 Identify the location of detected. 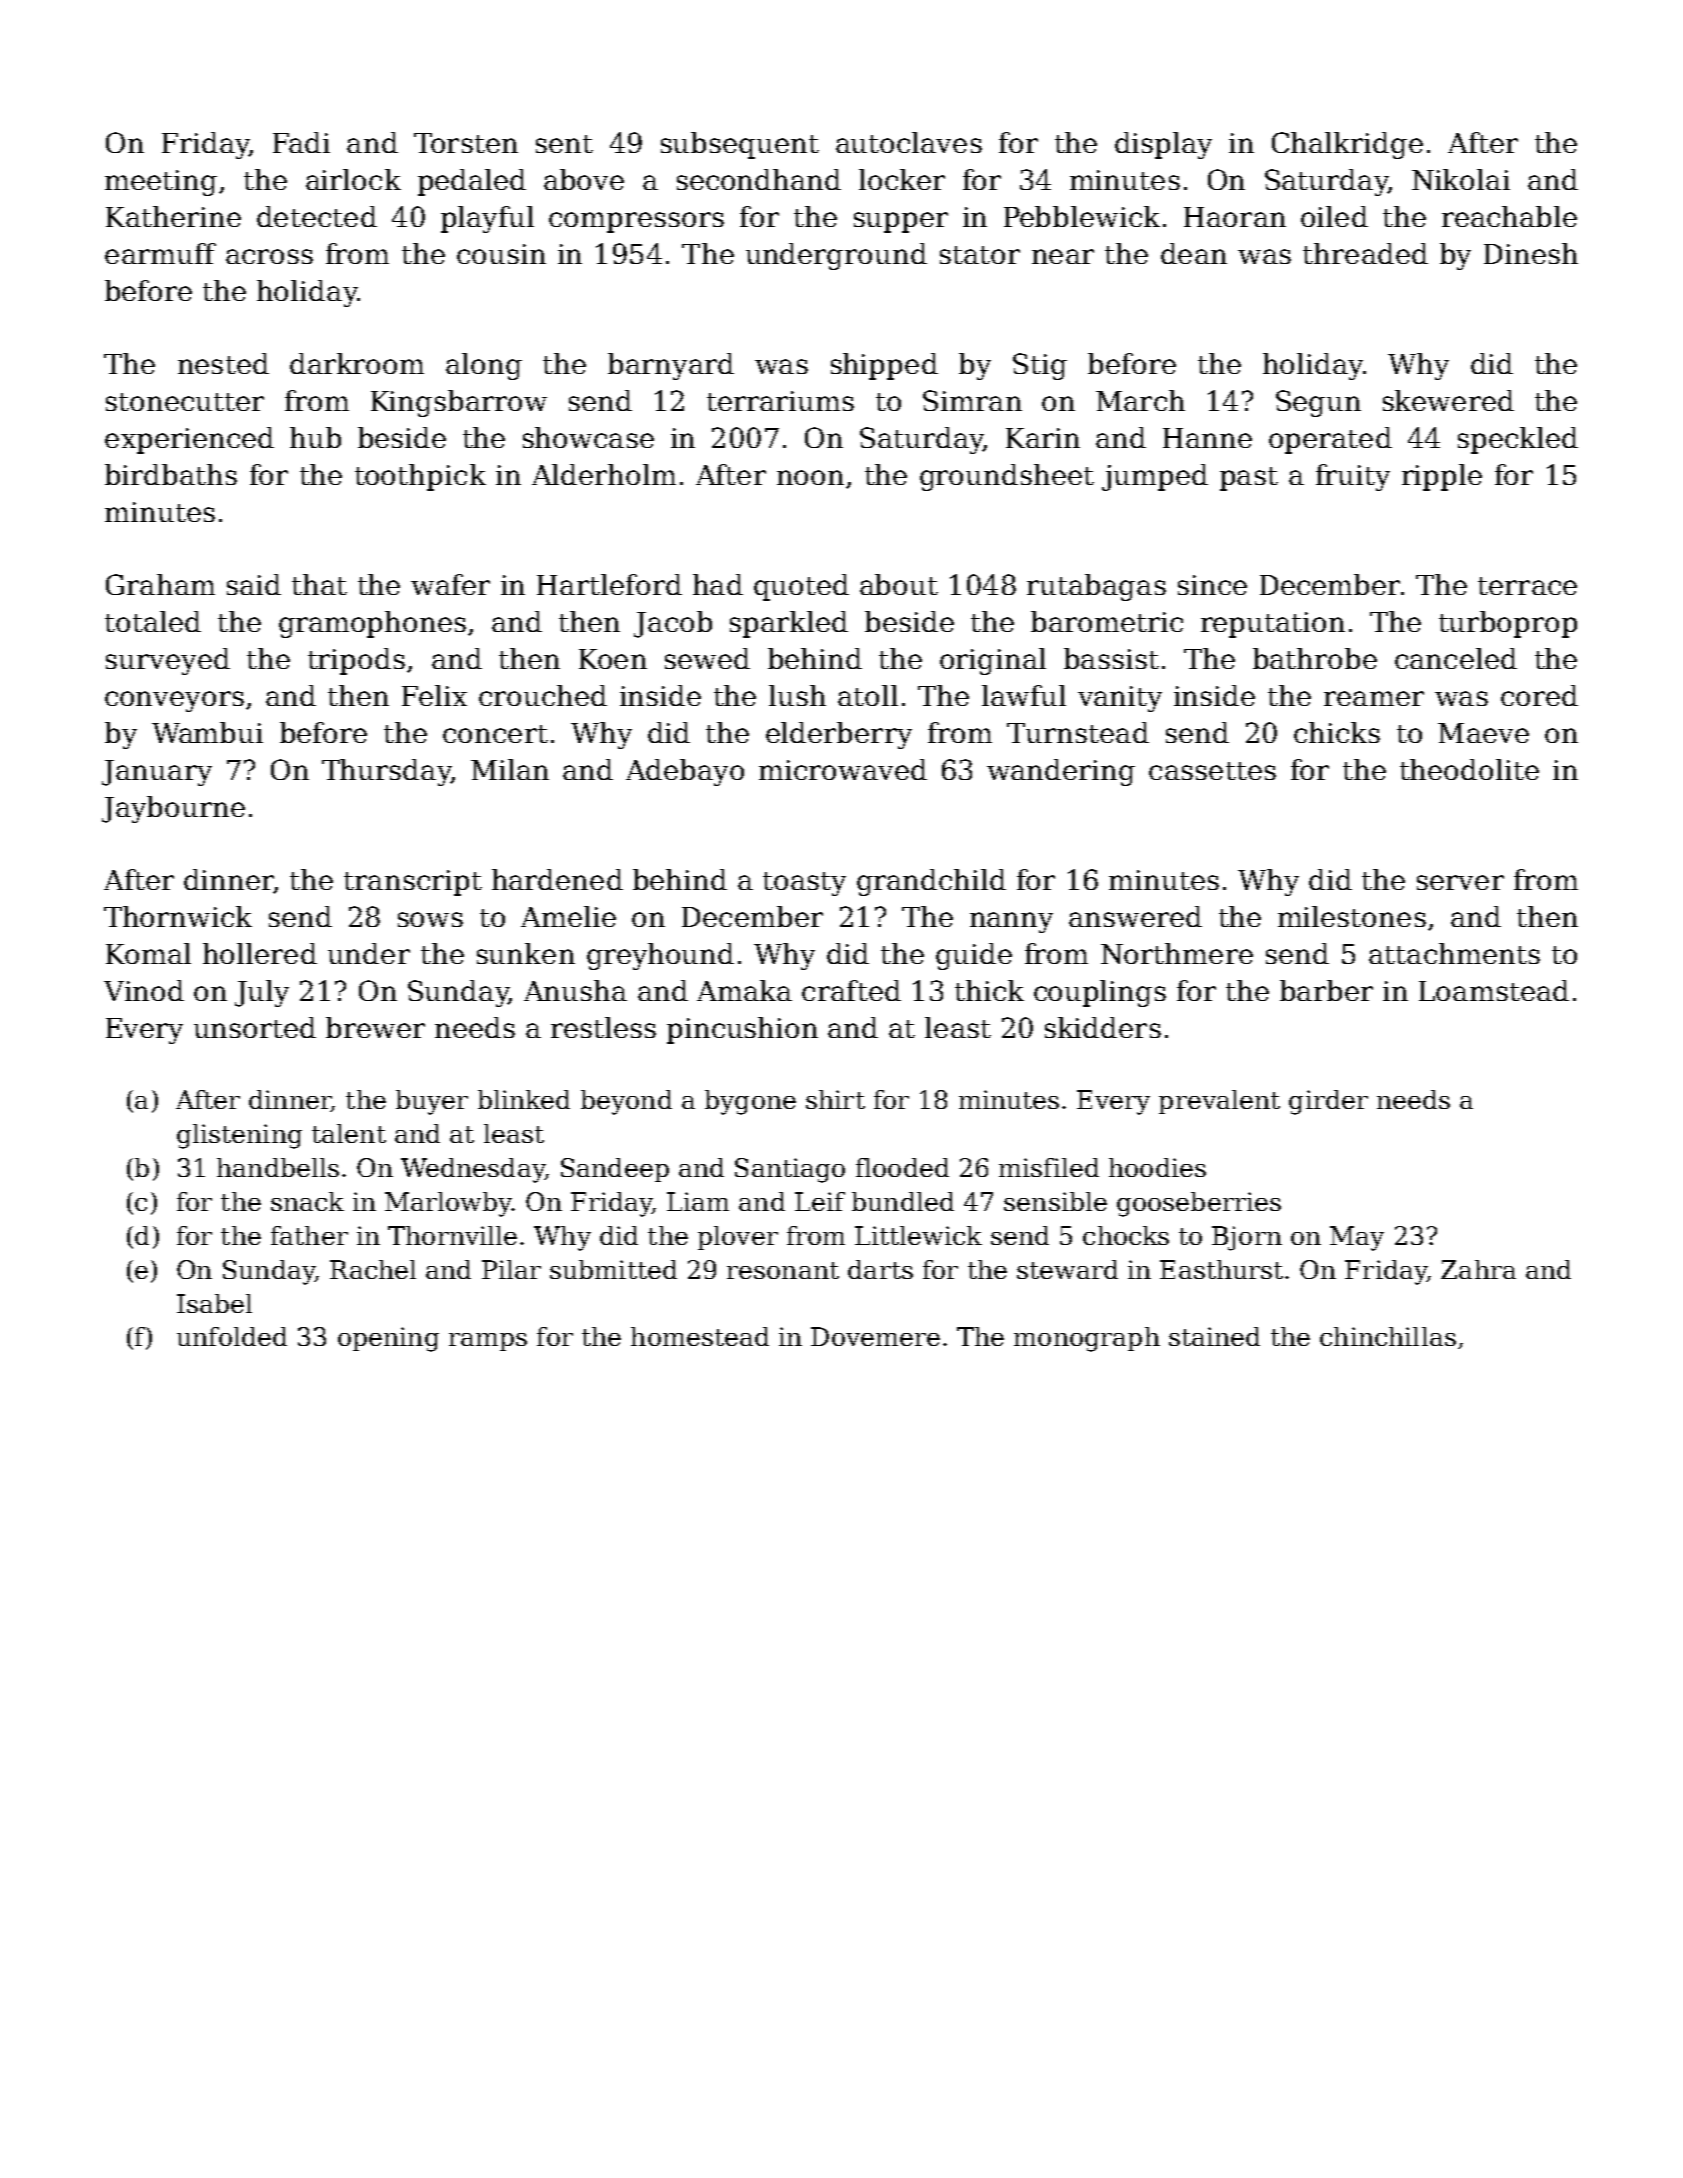
(317, 216).
